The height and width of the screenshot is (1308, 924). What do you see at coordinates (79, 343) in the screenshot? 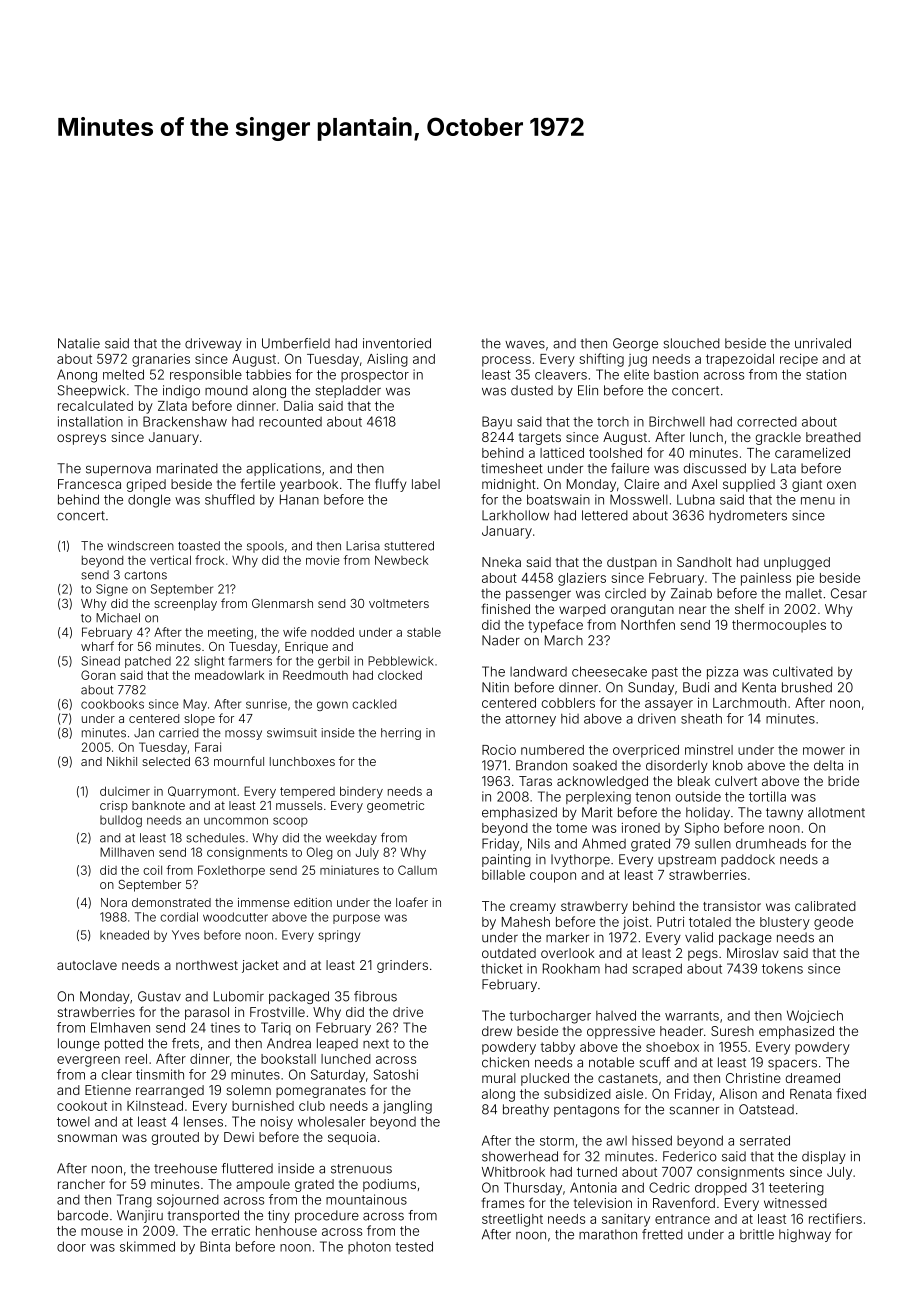
I see `Natalie` at bounding box center [79, 343].
